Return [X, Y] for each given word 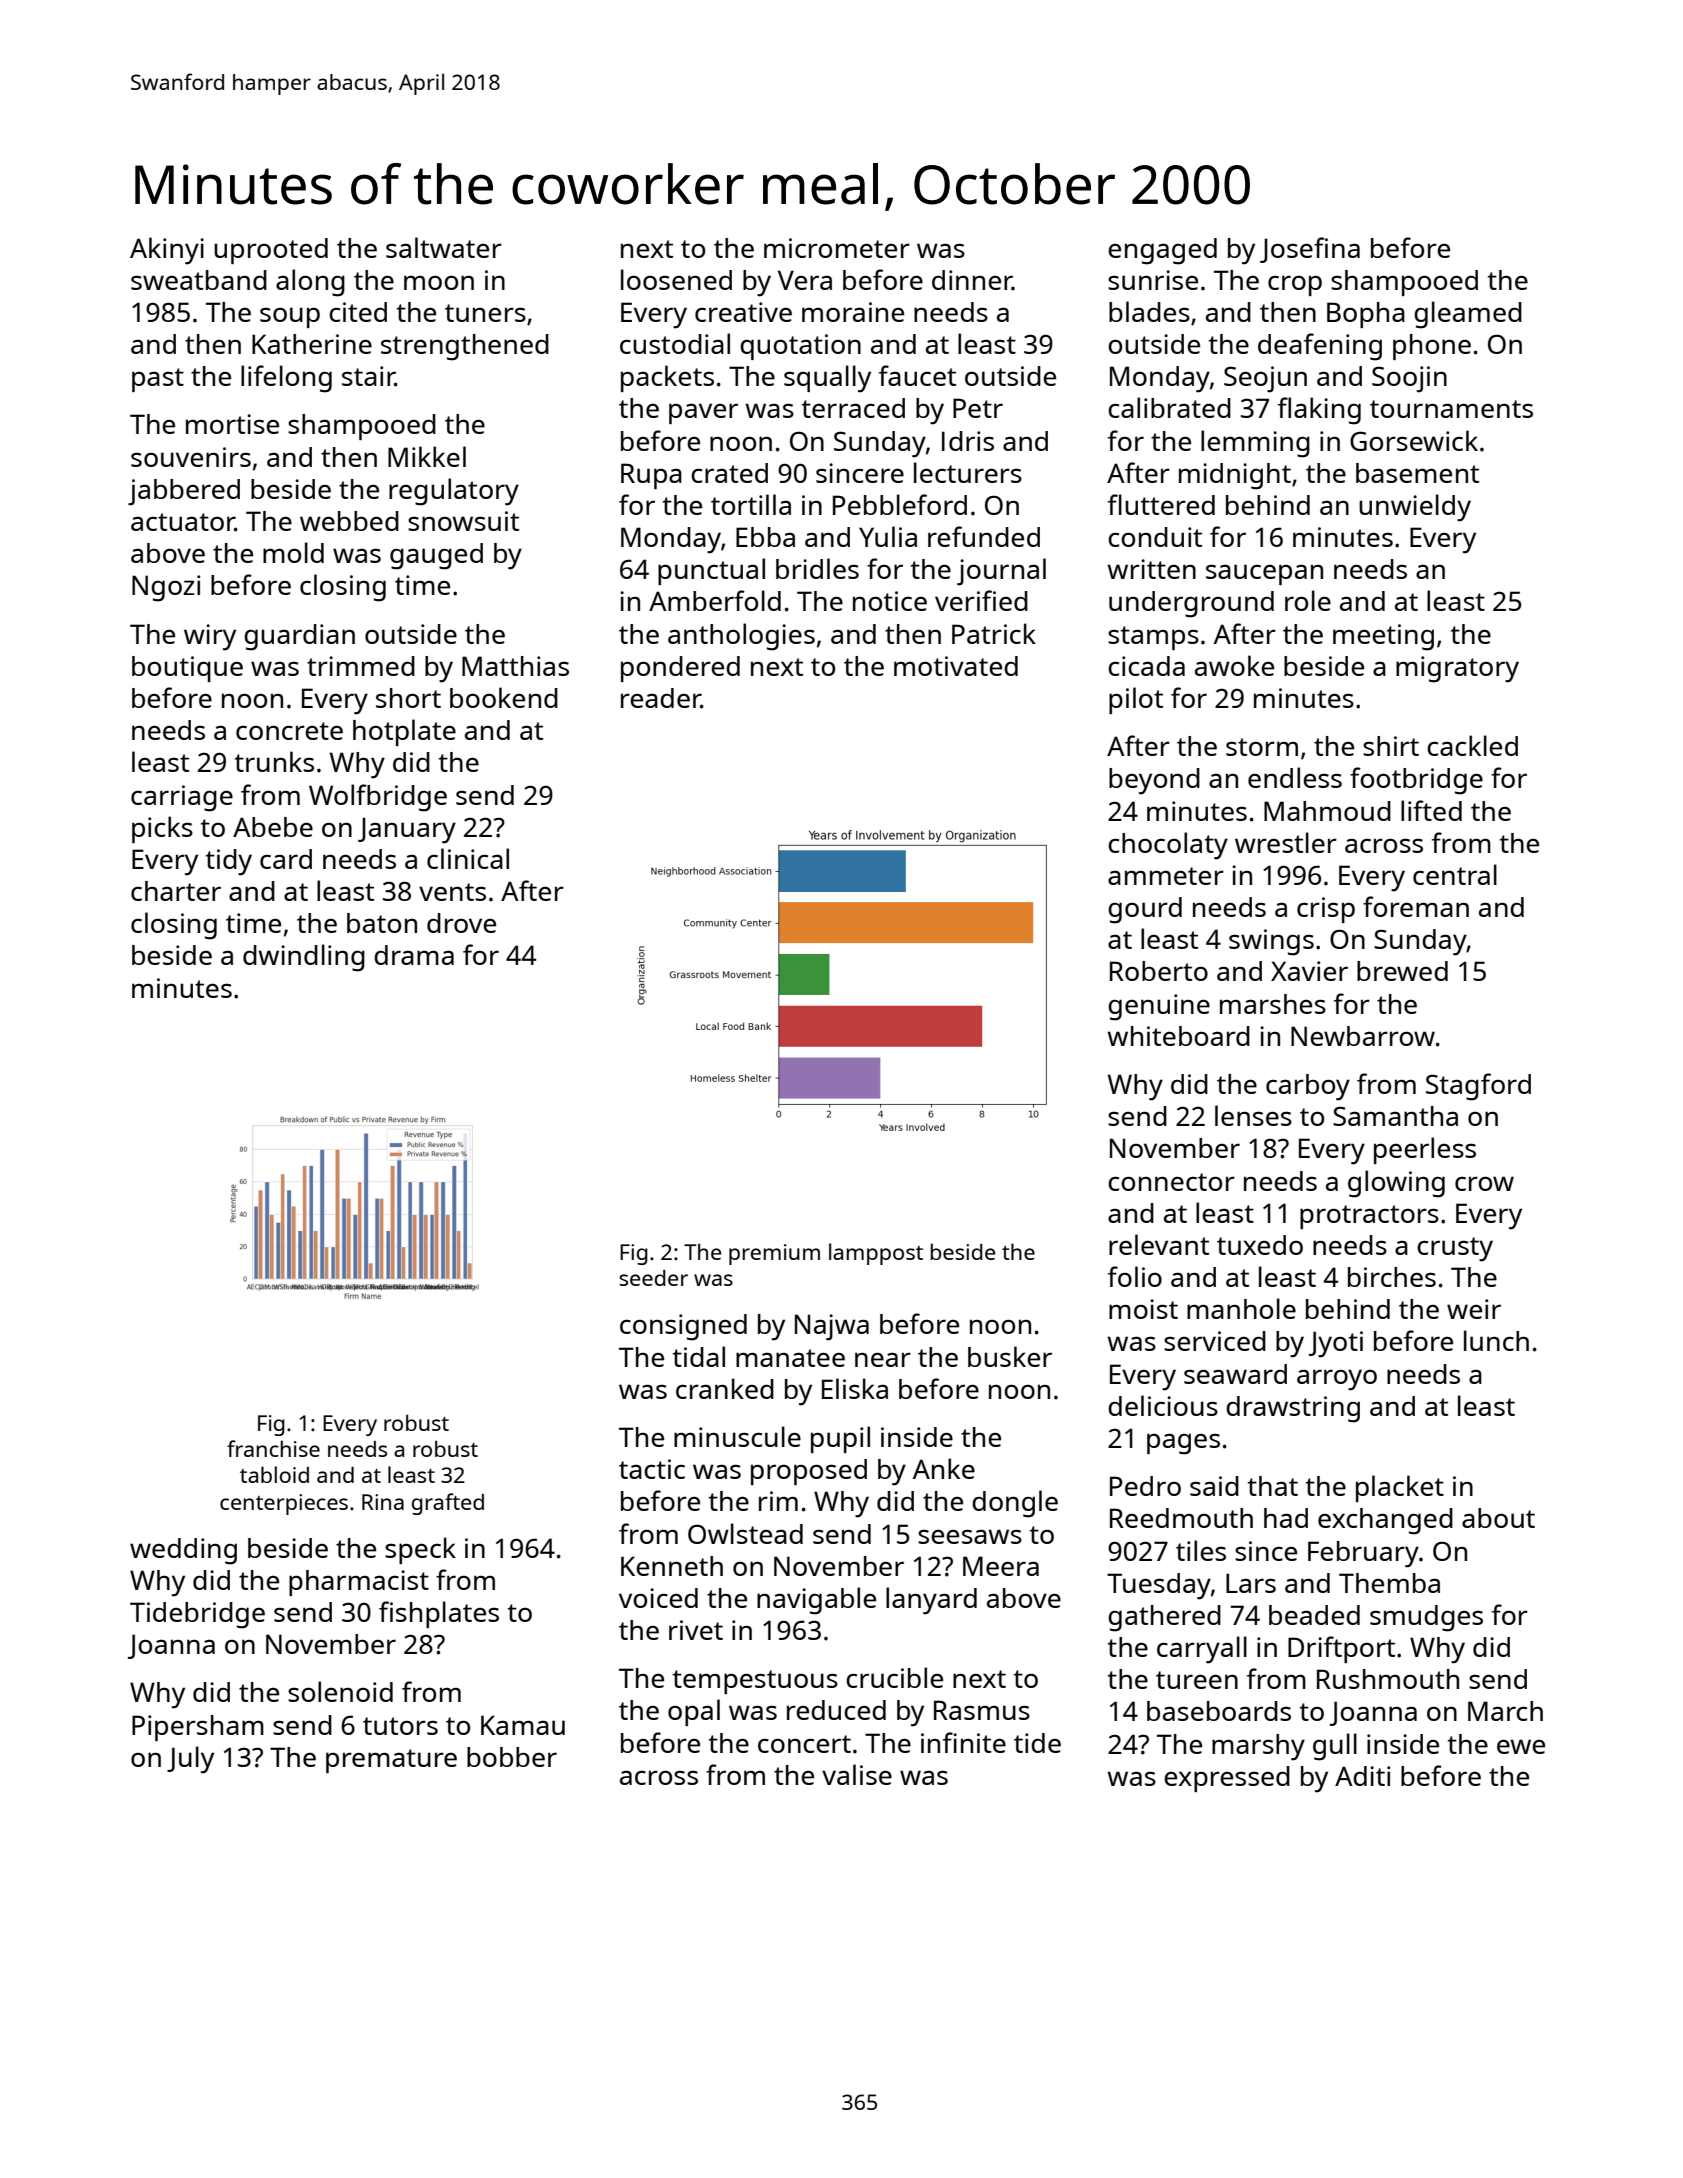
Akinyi [167, 251]
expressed [1227, 1779]
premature [391, 1761]
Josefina [1310, 250]
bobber [512, 1757]
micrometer [837, 248]
